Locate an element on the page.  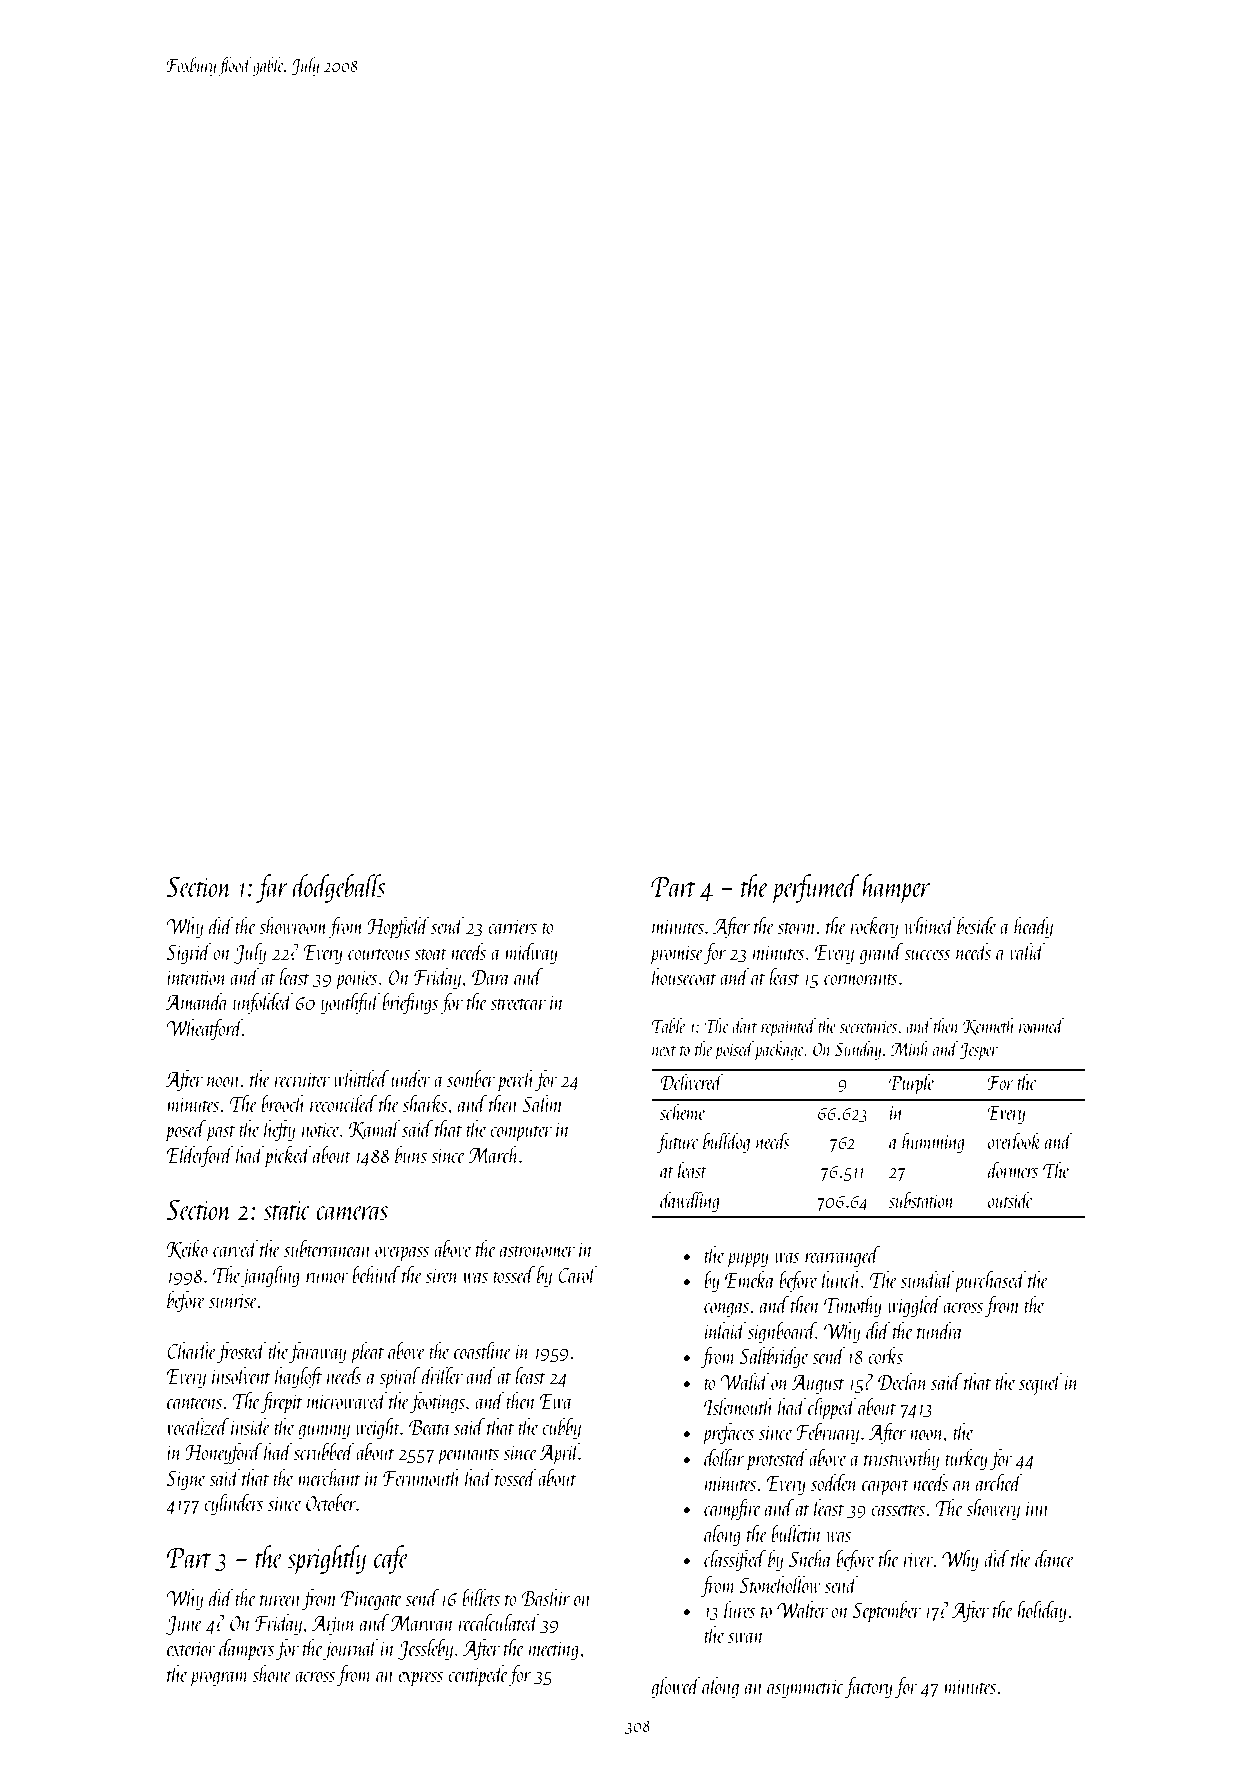
recruiter is located at coordinates (302, 1080).
